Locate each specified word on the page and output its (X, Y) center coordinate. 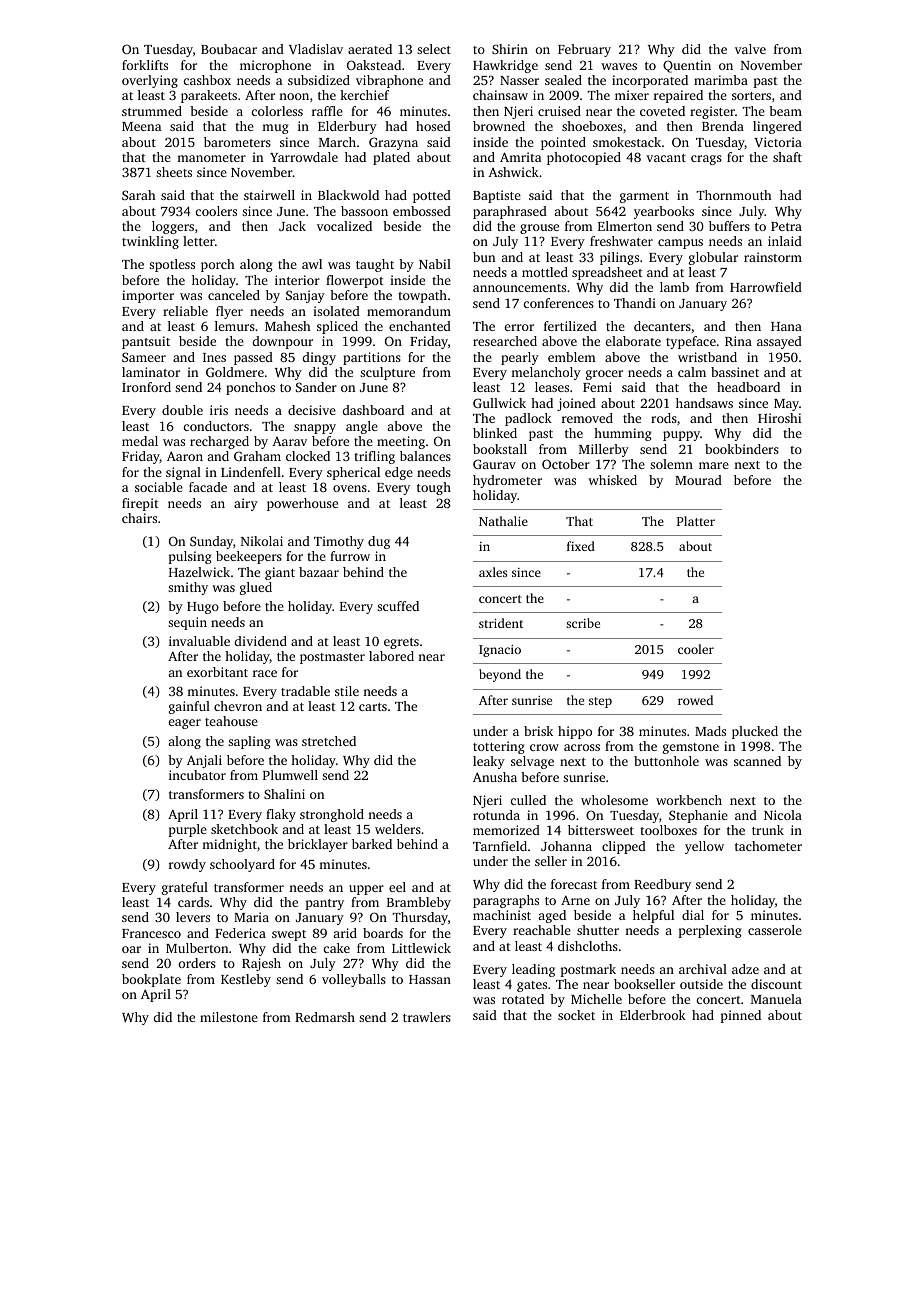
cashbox (207, 80)
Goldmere (235, 372)
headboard (748, 387)
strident (501, 623)
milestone (229, 1017)
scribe (583, 623)
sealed (563, 80)
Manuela (776, 999)
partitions (372, 358)
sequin (187, 623)
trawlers (427, 1017)
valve (750, 49)
